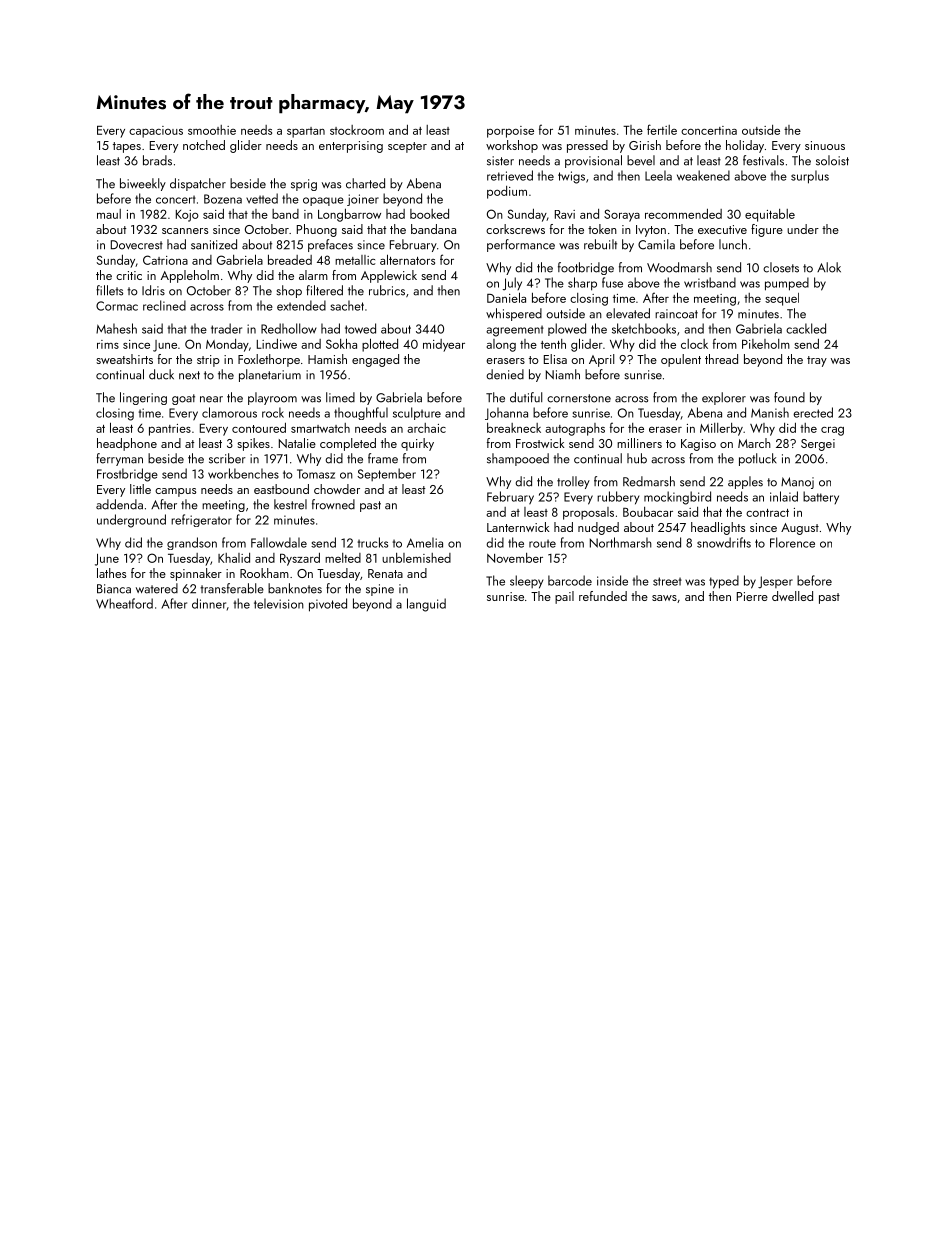  What do you see at coordinates (156, 132) in the screenshot?
I see `capacious` at bounding box center [156, 132].
